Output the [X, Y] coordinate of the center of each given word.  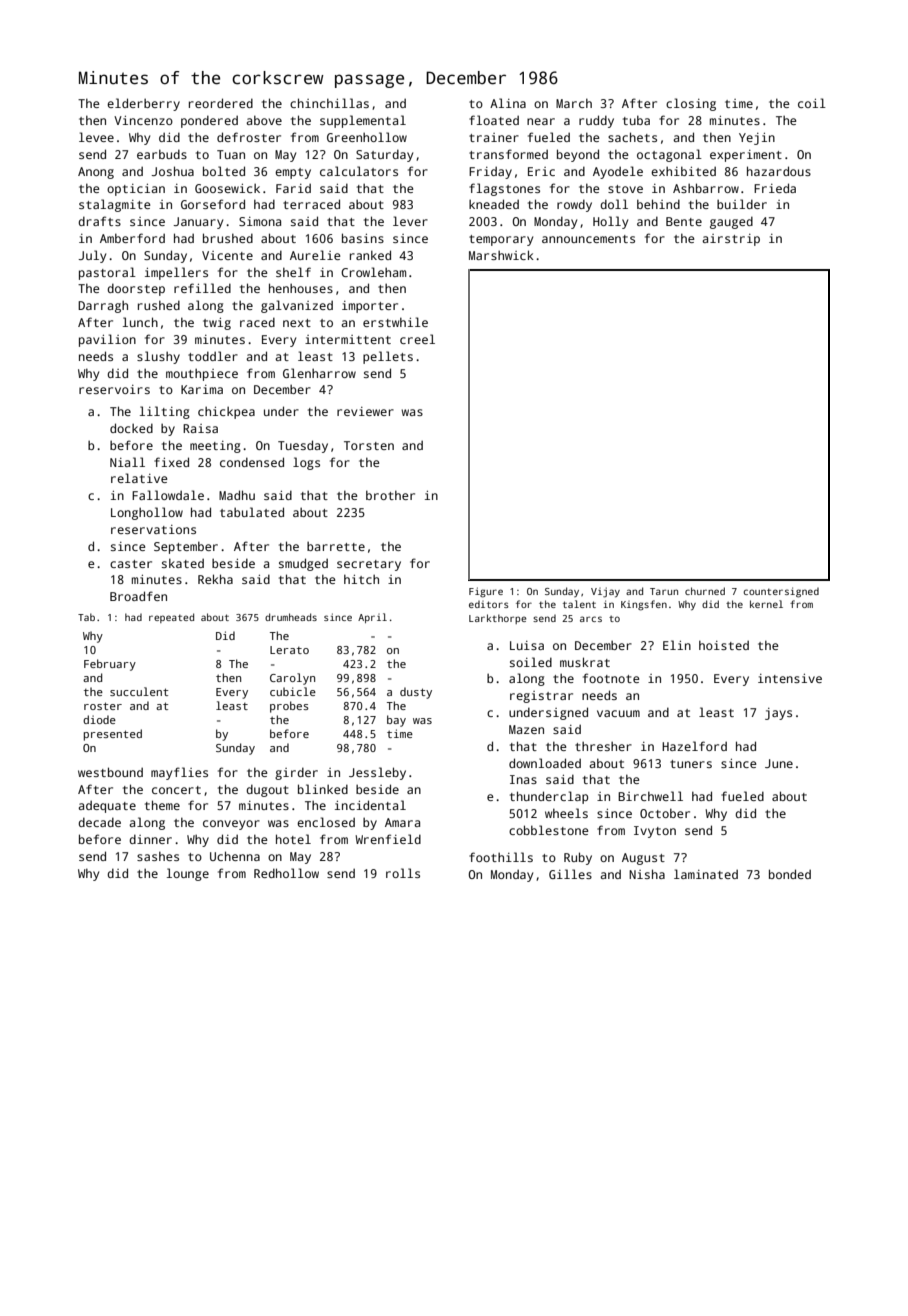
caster [131, 564]
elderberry [143, 104]
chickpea [226, 413]
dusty [416, 693]
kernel [766, 604]
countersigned [781, 592]
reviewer [365, 411]
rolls [403, 873]
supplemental [363, 121]
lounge [188, 874]
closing [691, 104]
